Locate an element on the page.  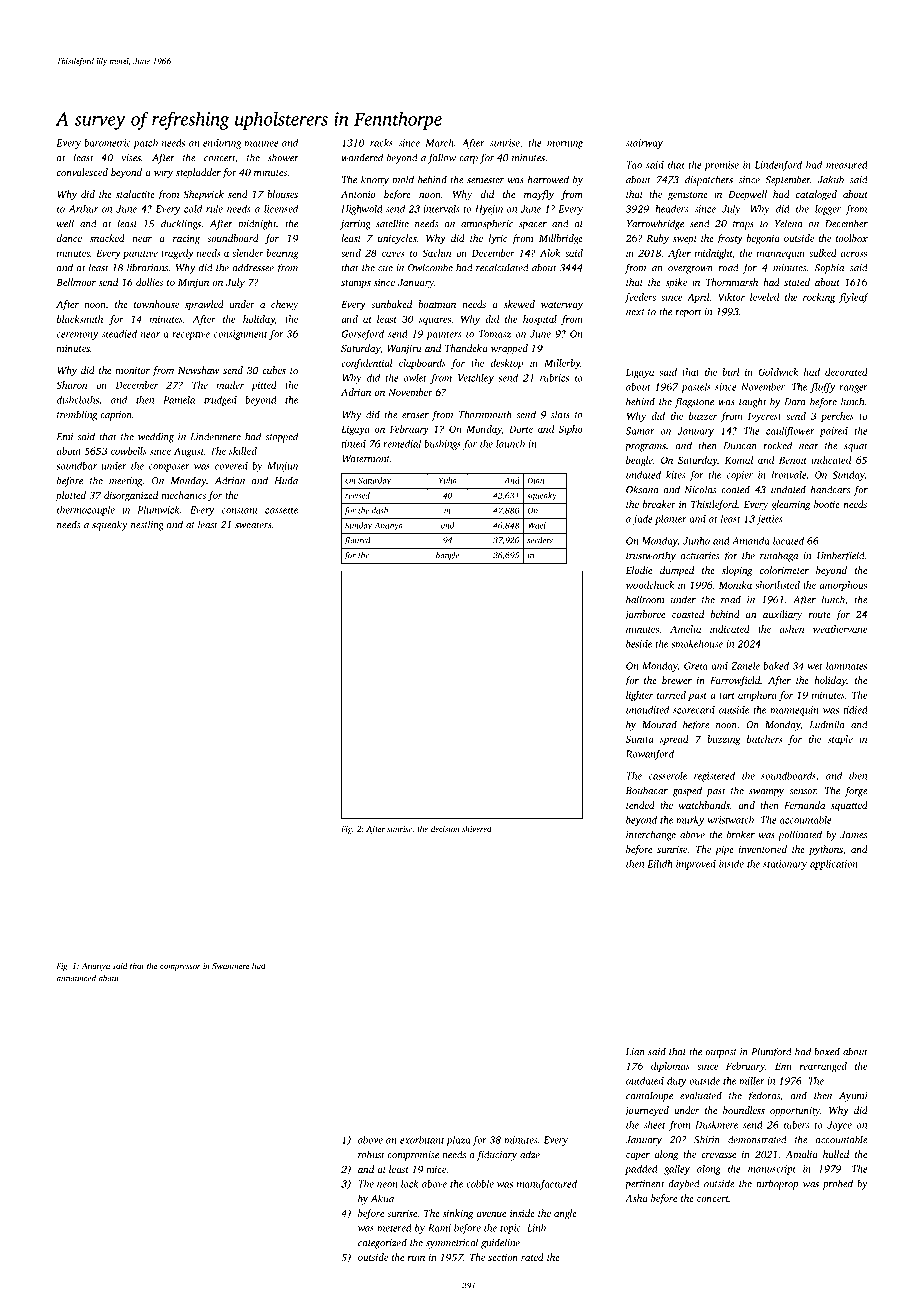
March is located at coordinates (439, 143).
